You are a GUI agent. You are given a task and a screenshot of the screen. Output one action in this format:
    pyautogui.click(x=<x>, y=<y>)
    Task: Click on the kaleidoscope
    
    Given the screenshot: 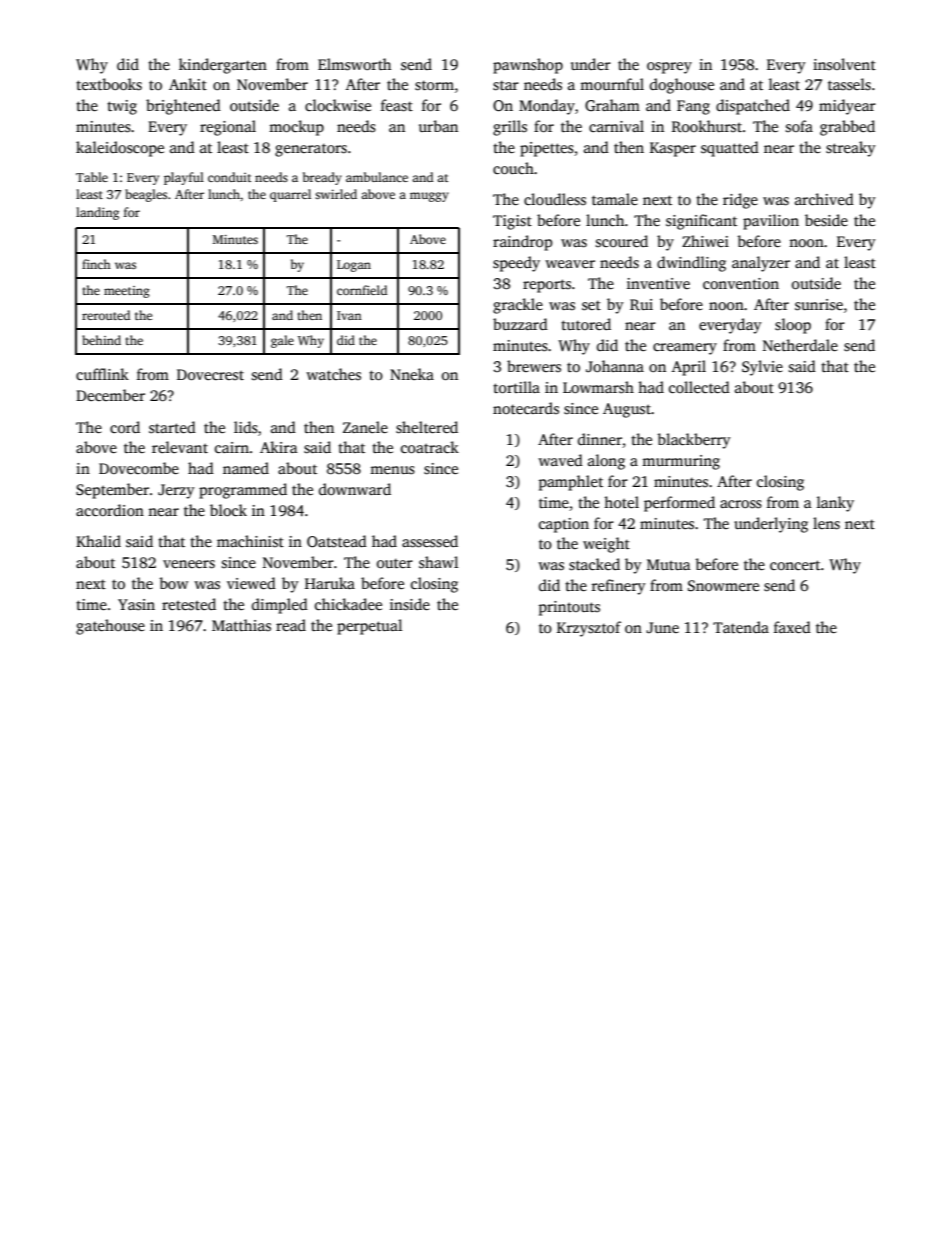 What is the action you would take?
    pyautogui.click(x=120, y=149)
